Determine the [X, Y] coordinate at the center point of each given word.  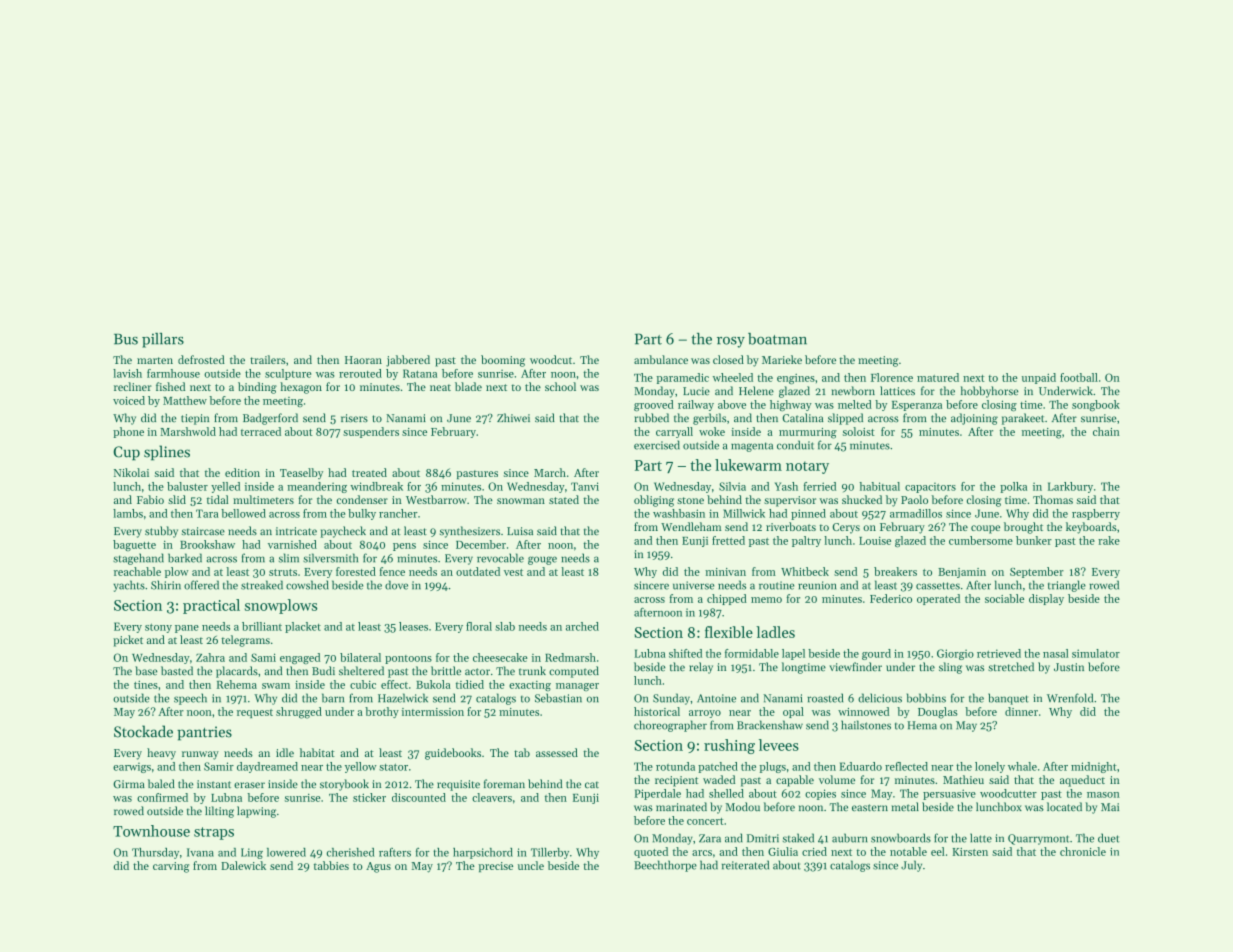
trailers [268, 359]
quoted [651, 852]
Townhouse [151, 831]
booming [503, 361]
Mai [1110, 807]
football [1079, 377]
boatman [777, 339]
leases [413, 626]
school [560, 386]
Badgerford [270, 419]
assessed [557, 752]
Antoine [716, 698]
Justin [1069, 667]
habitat [317, 752]
